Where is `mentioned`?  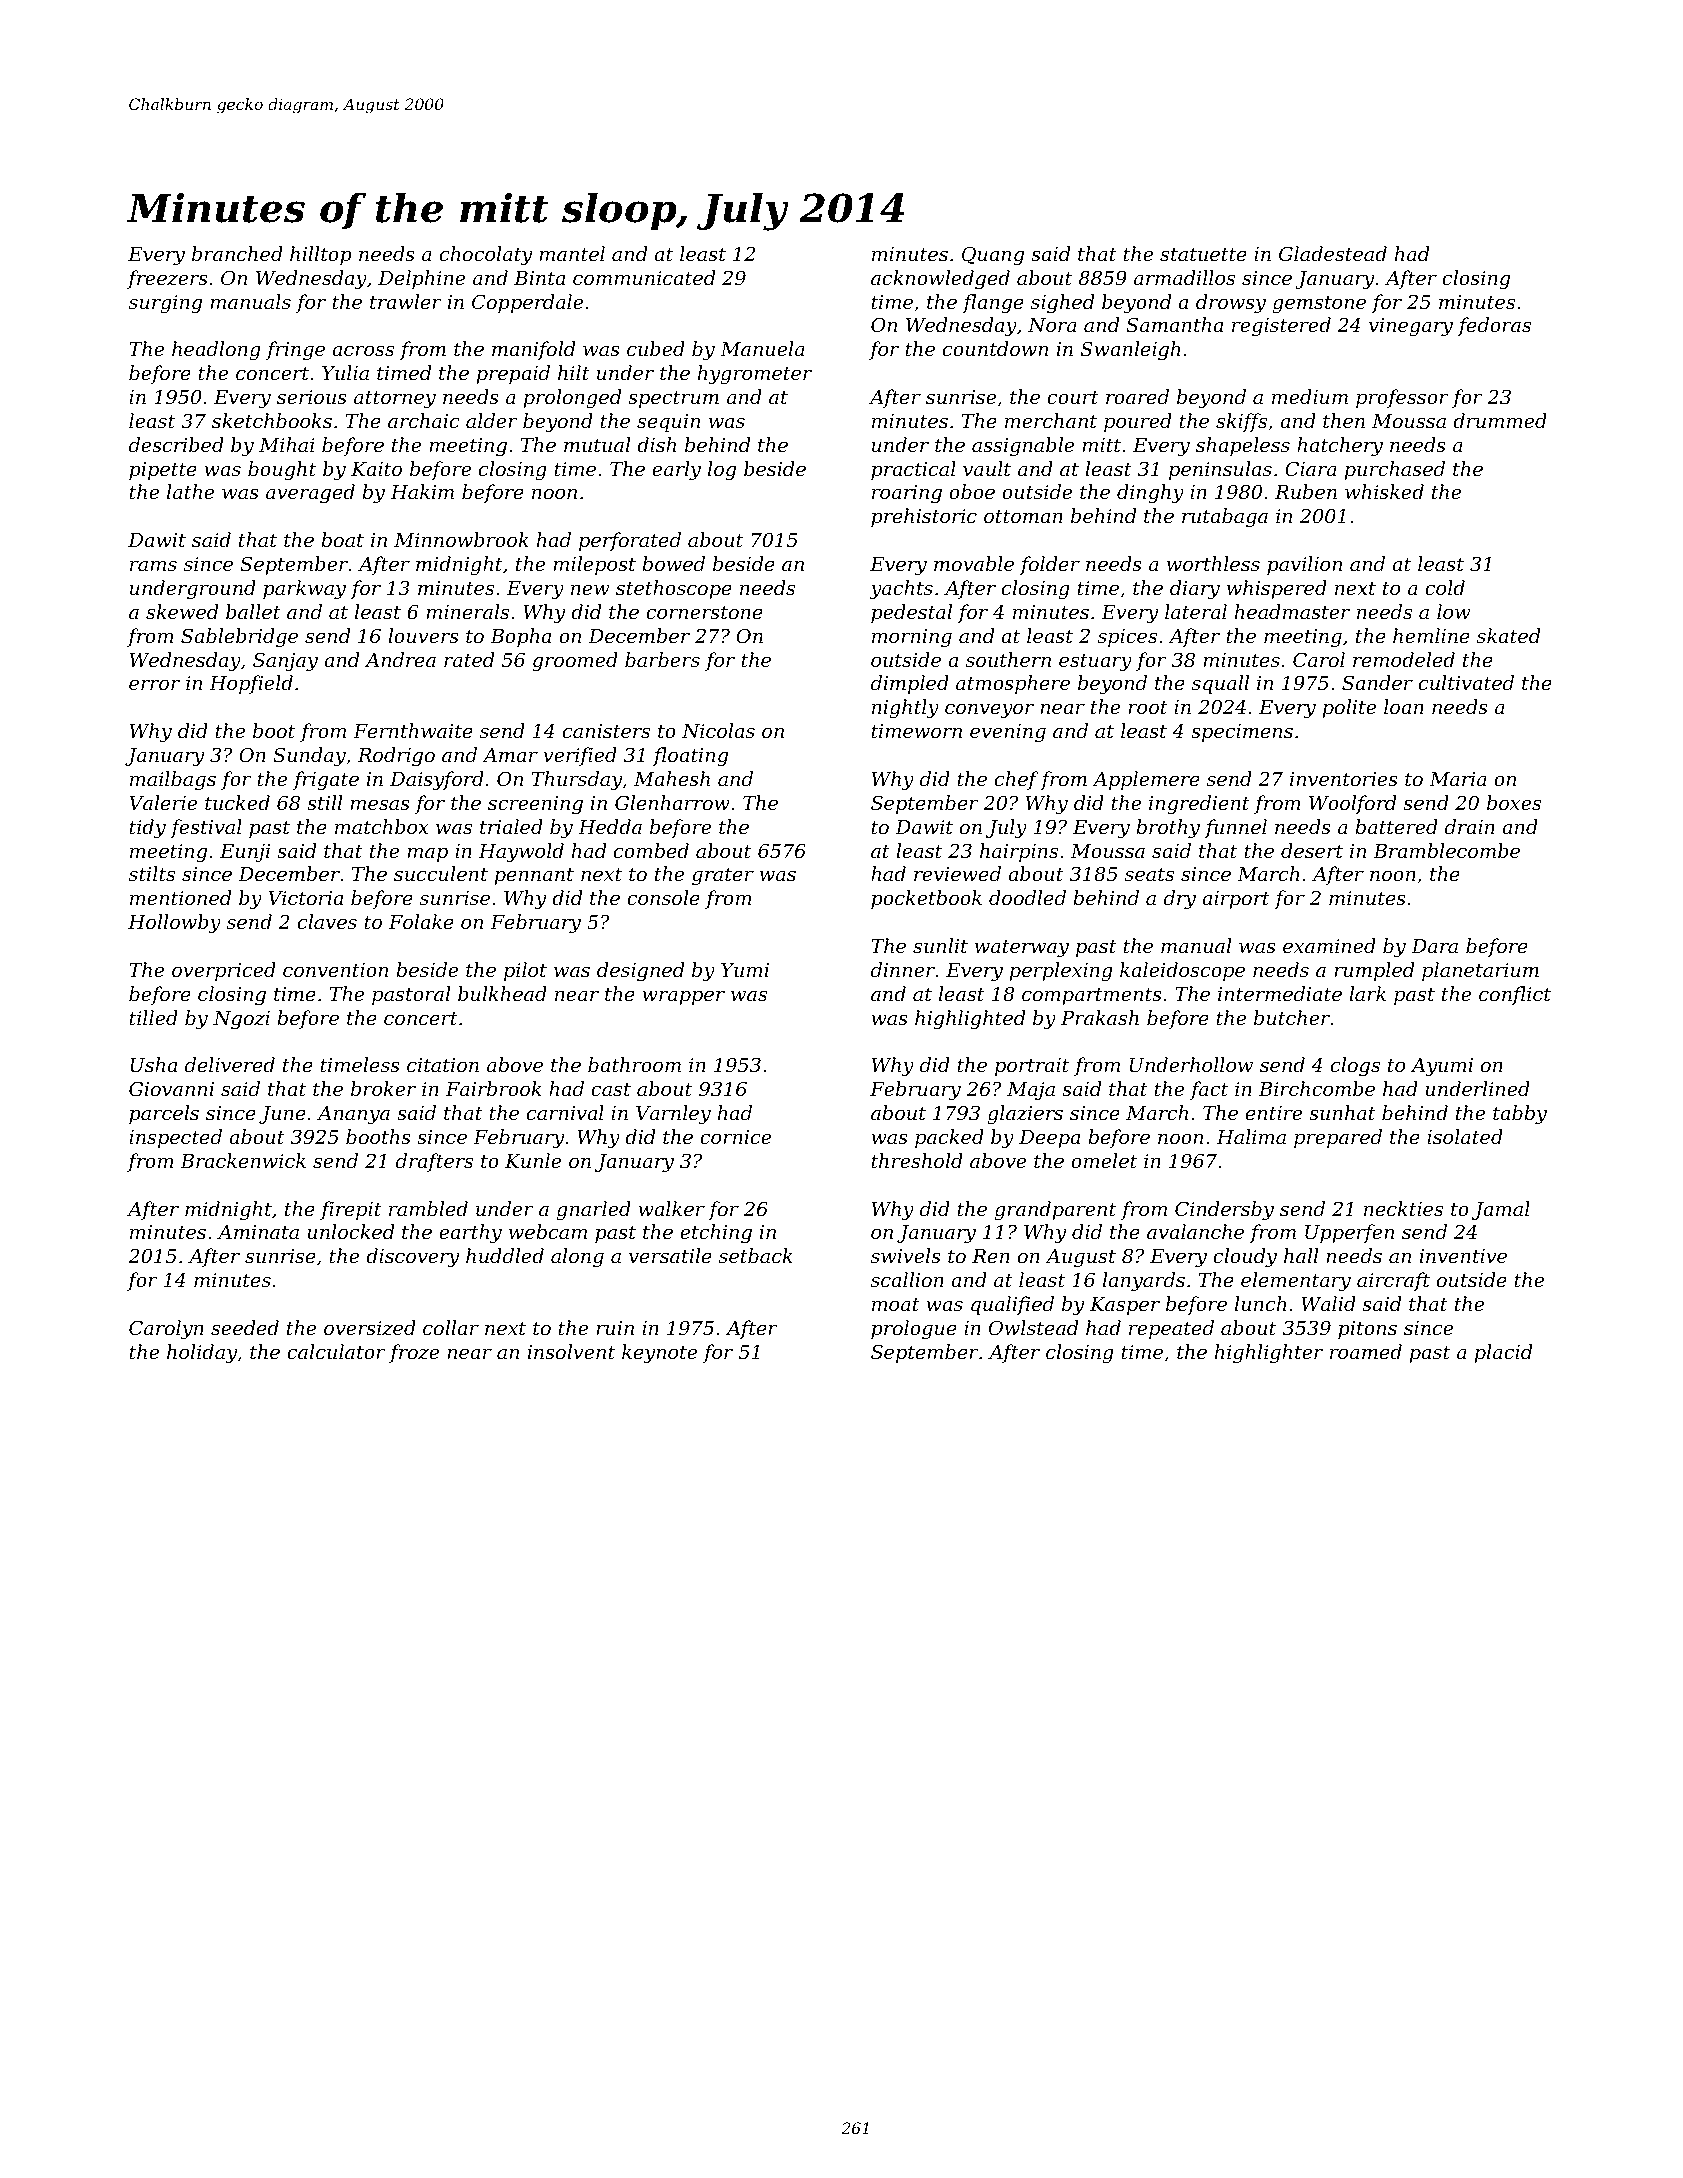
mentioned is located at coordinates (180, 897).
